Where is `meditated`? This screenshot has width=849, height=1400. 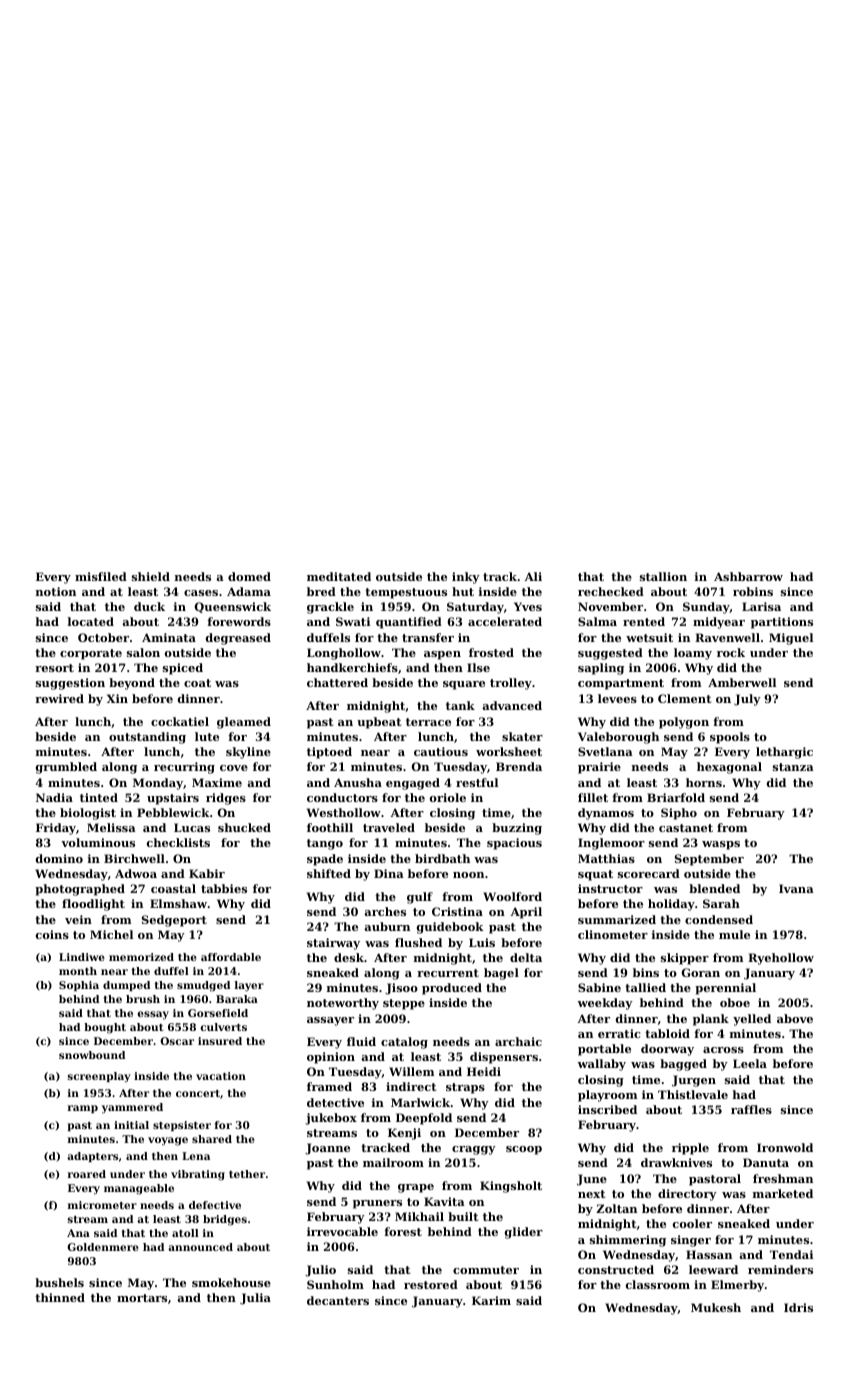
meditated is located at coordinates (339, 576).
